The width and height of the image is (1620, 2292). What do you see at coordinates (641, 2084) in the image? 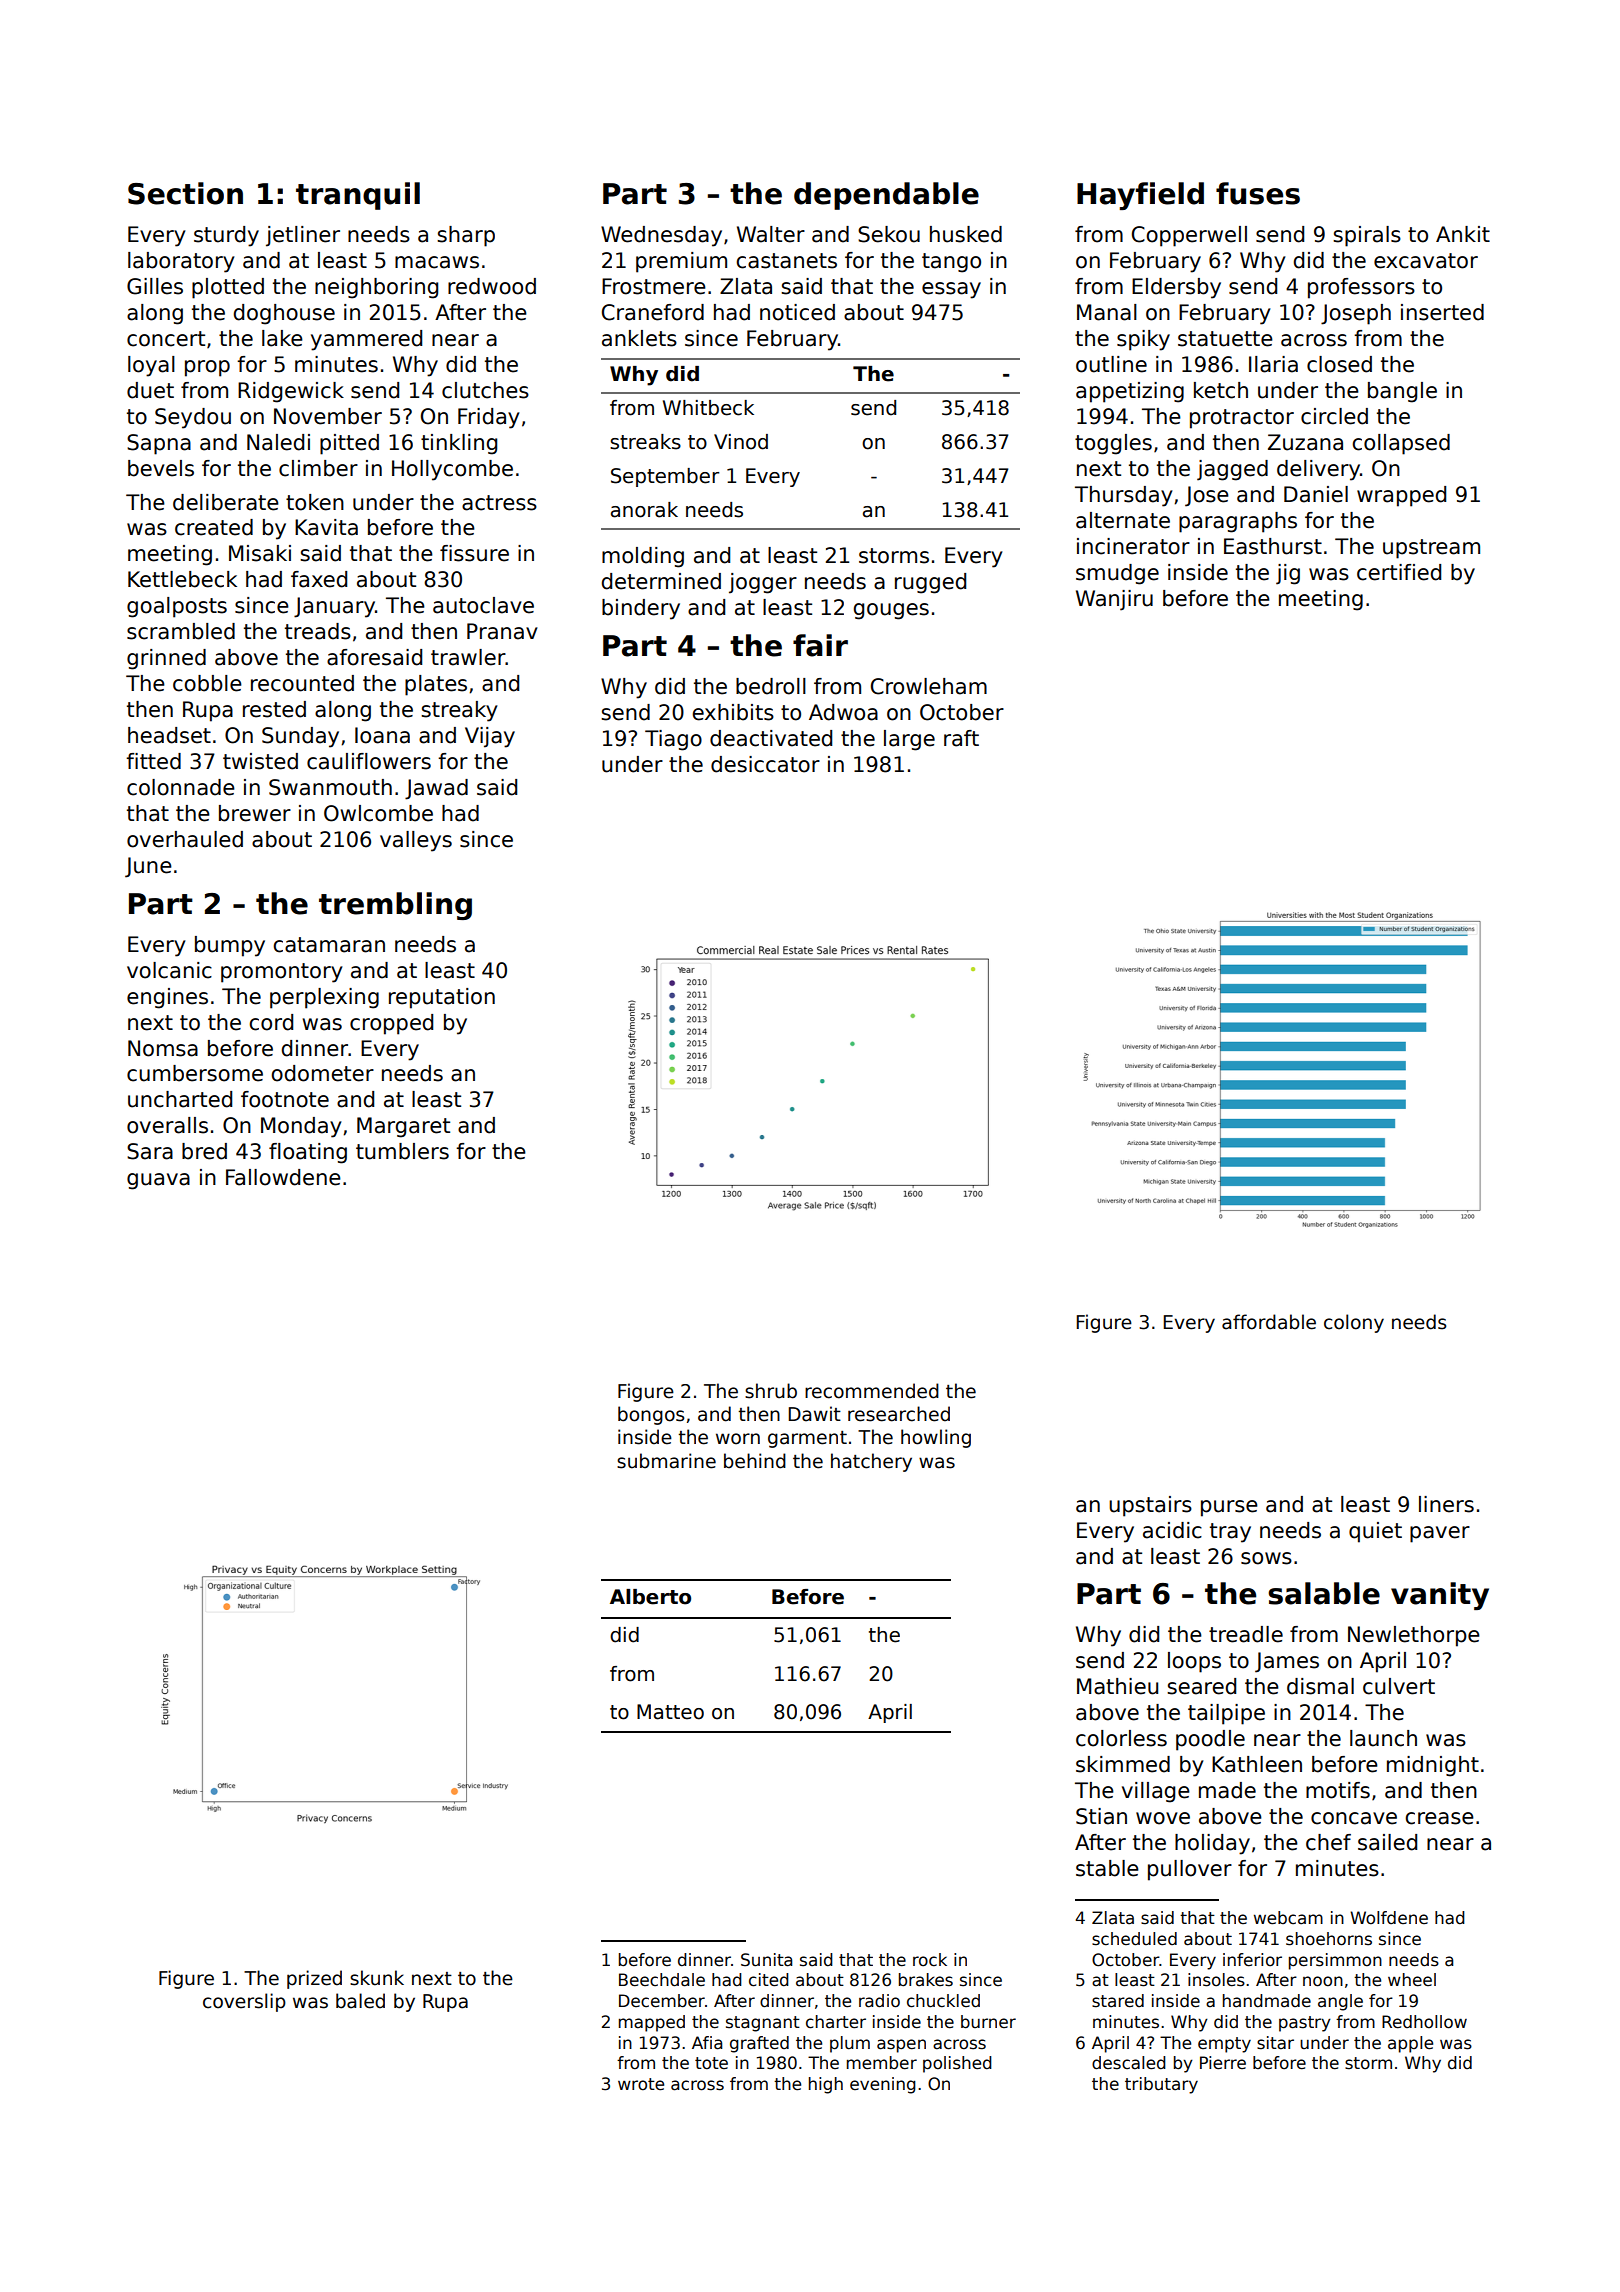
I see `wrote` at bounding box center [641, 2084].
